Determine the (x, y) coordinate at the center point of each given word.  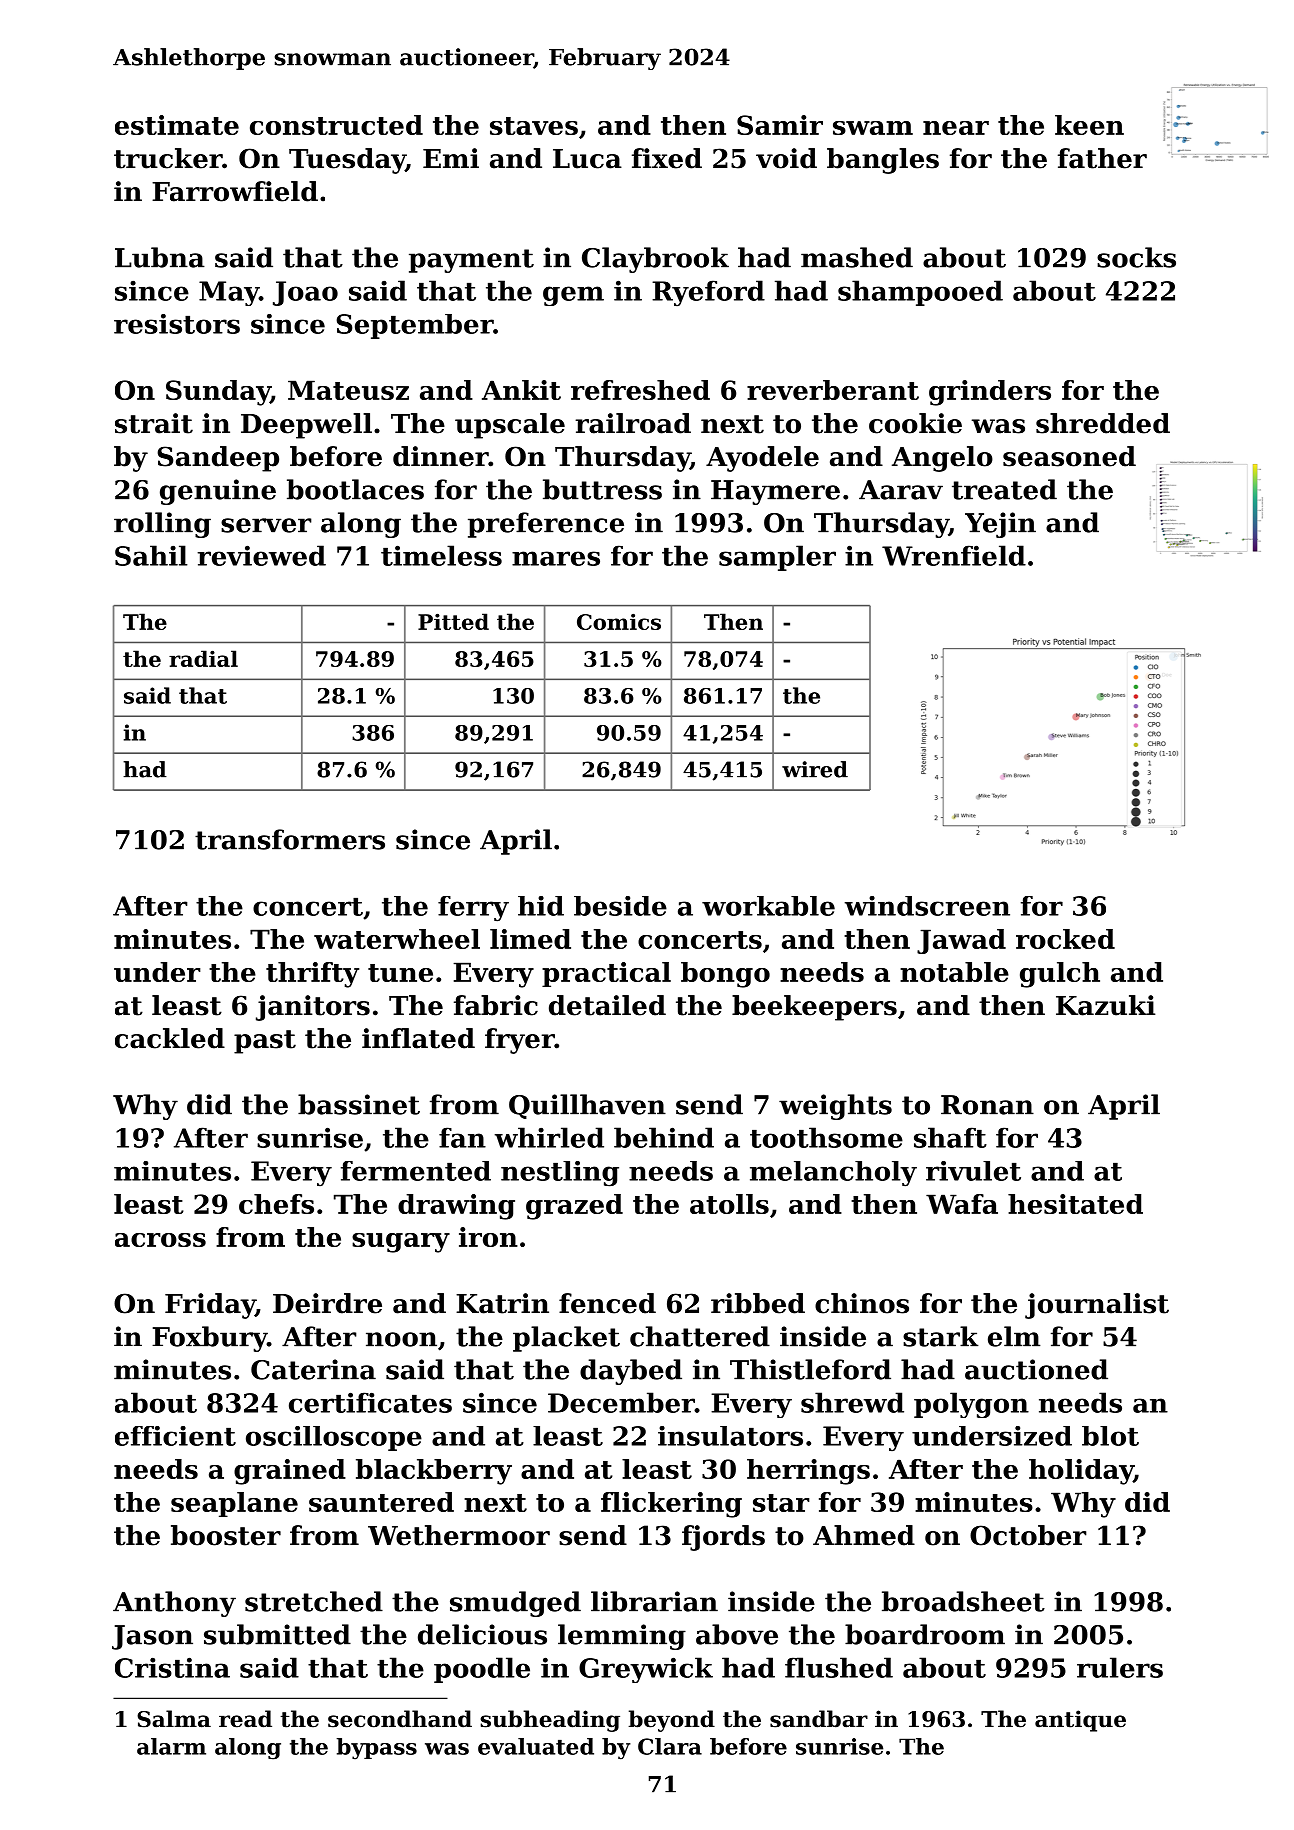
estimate (177, 125)
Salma (174, 1719)
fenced (607, 1303)
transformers (290, 839)
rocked (1065, 939)
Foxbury (209, 1339)
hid (541, 906)
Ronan (987, 1105)
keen (1089, 125)
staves (534, 126)
